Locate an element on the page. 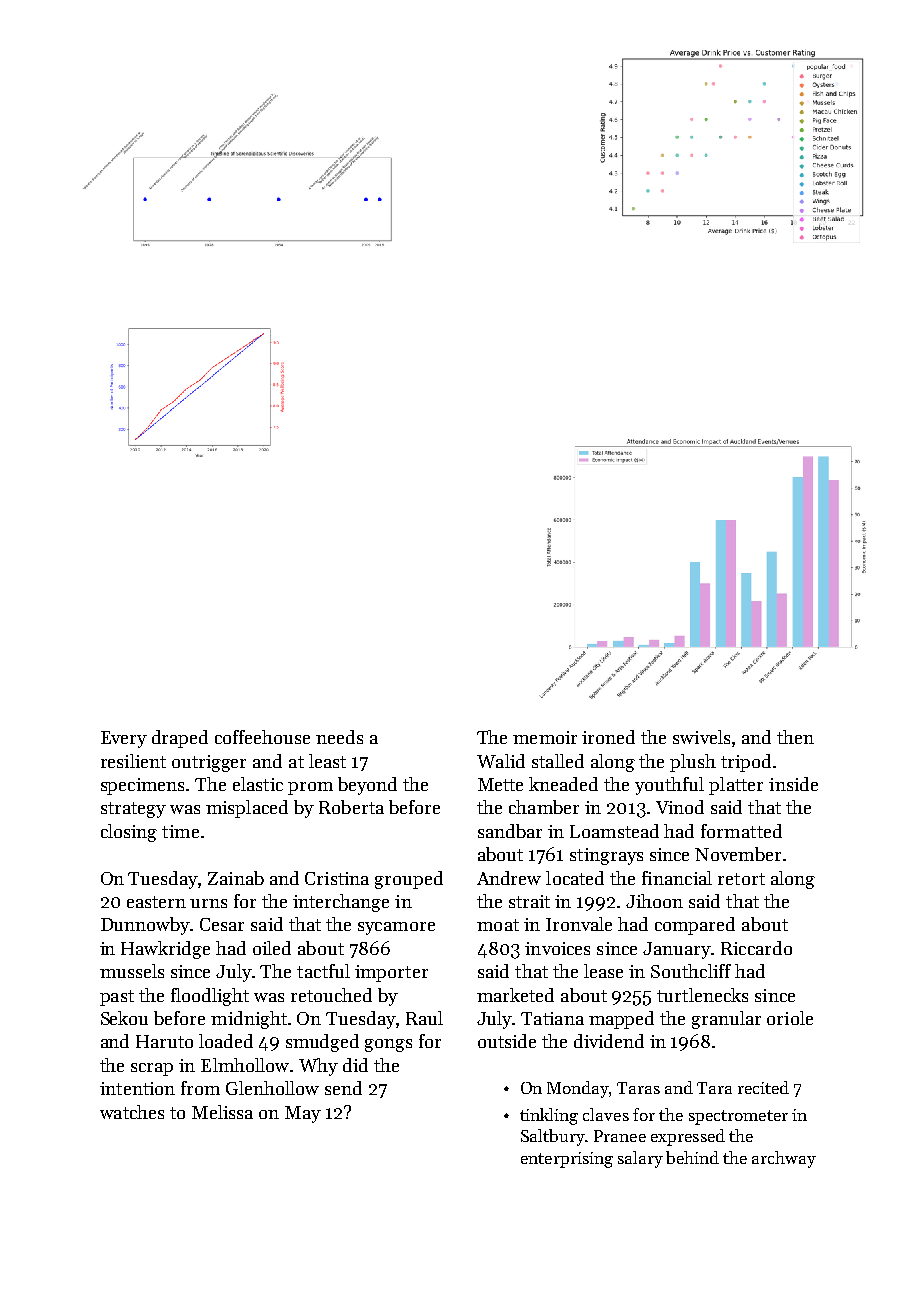 This page has width=924, height=1311. send is located at coordinates (343, 1088).
